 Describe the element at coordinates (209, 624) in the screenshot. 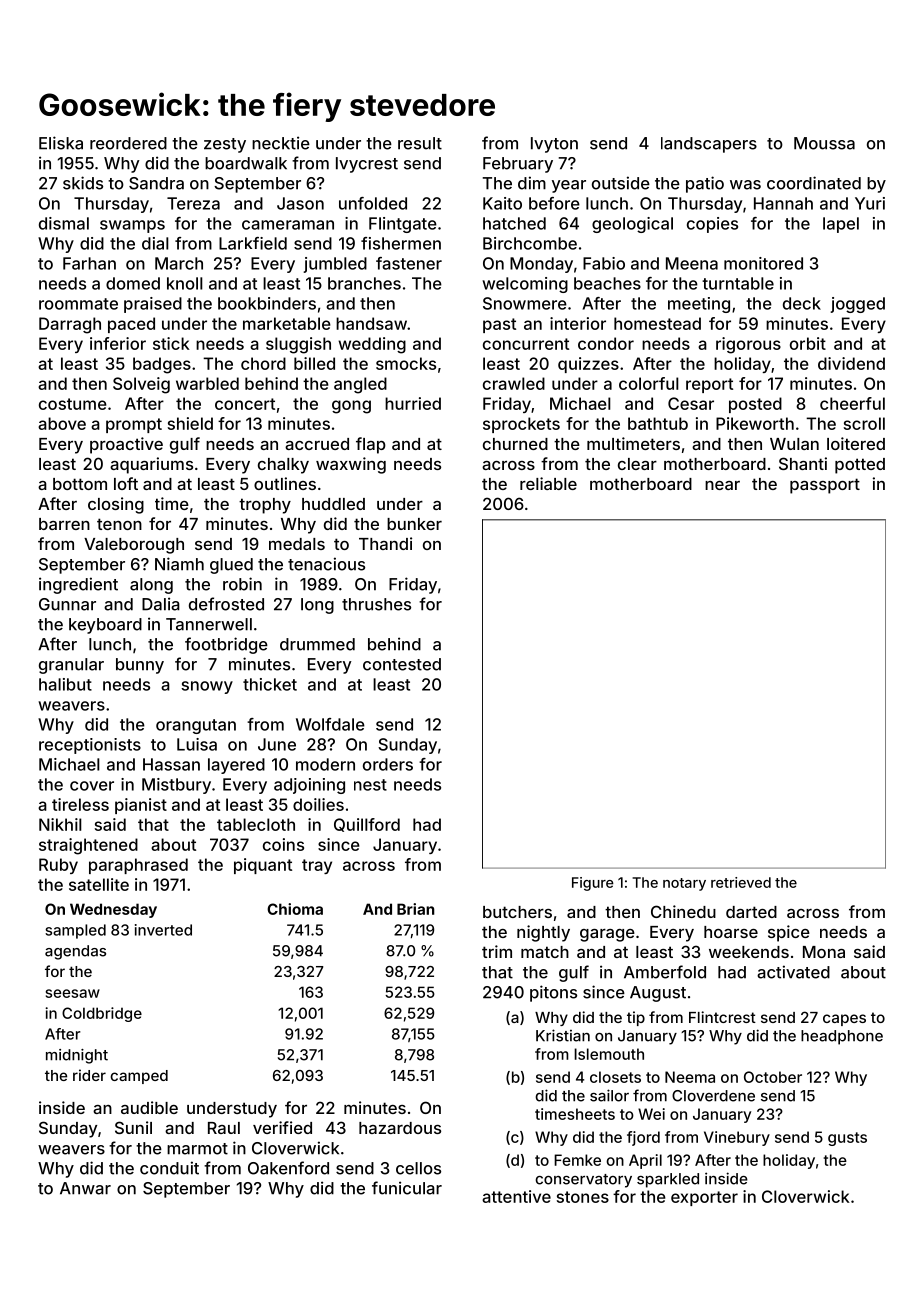

I see `Tannerwell` at that location.
